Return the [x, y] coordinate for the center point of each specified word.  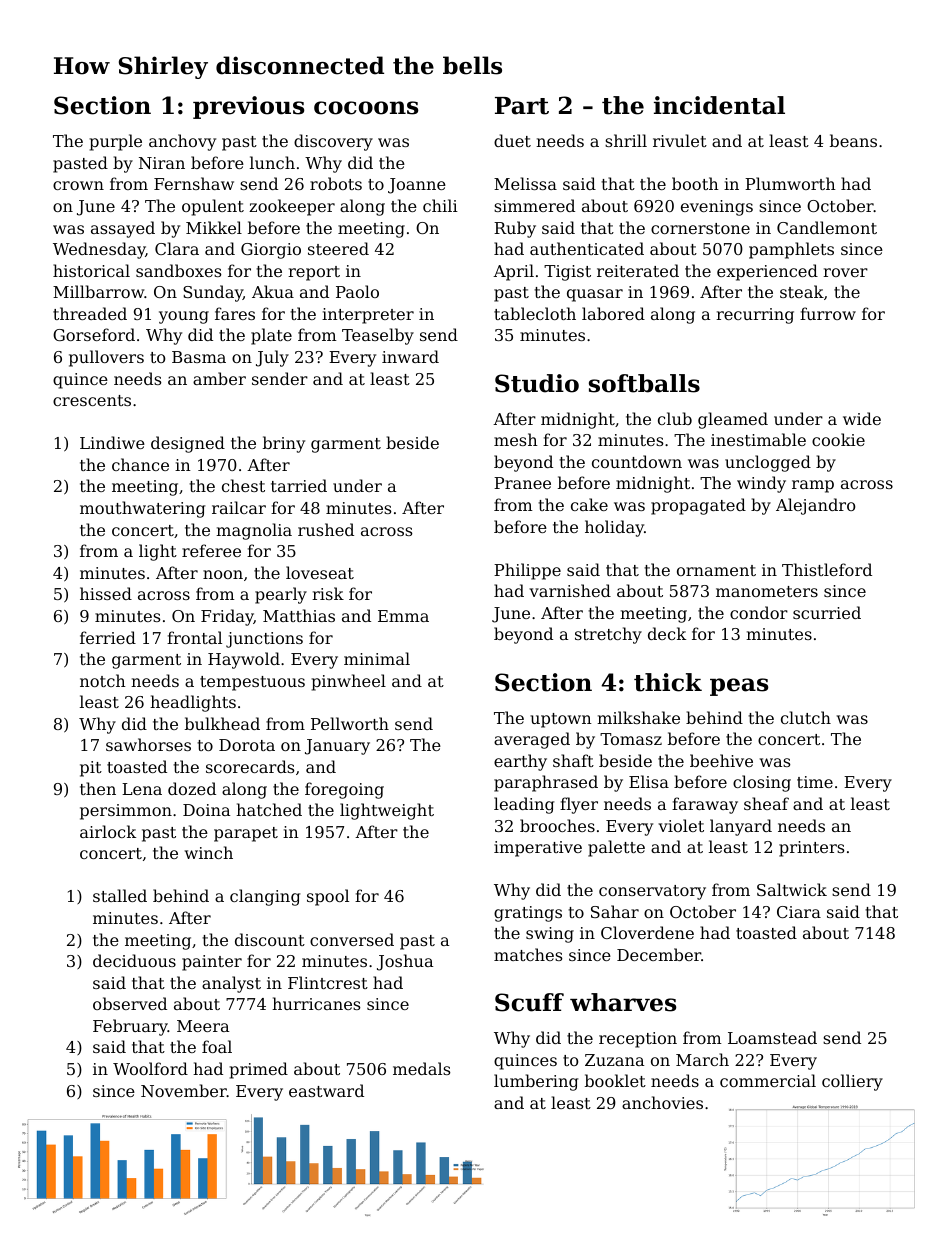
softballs [644, 383]
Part [522, 106]
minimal [377, 658]
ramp [813, 486]
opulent [213, 207]
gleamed [733, 420]
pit [91, 769]
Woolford [150, 1068]
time [815, 782]
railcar [239, 507]
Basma [199, 357]
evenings [717, 208]
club [675, 418]
